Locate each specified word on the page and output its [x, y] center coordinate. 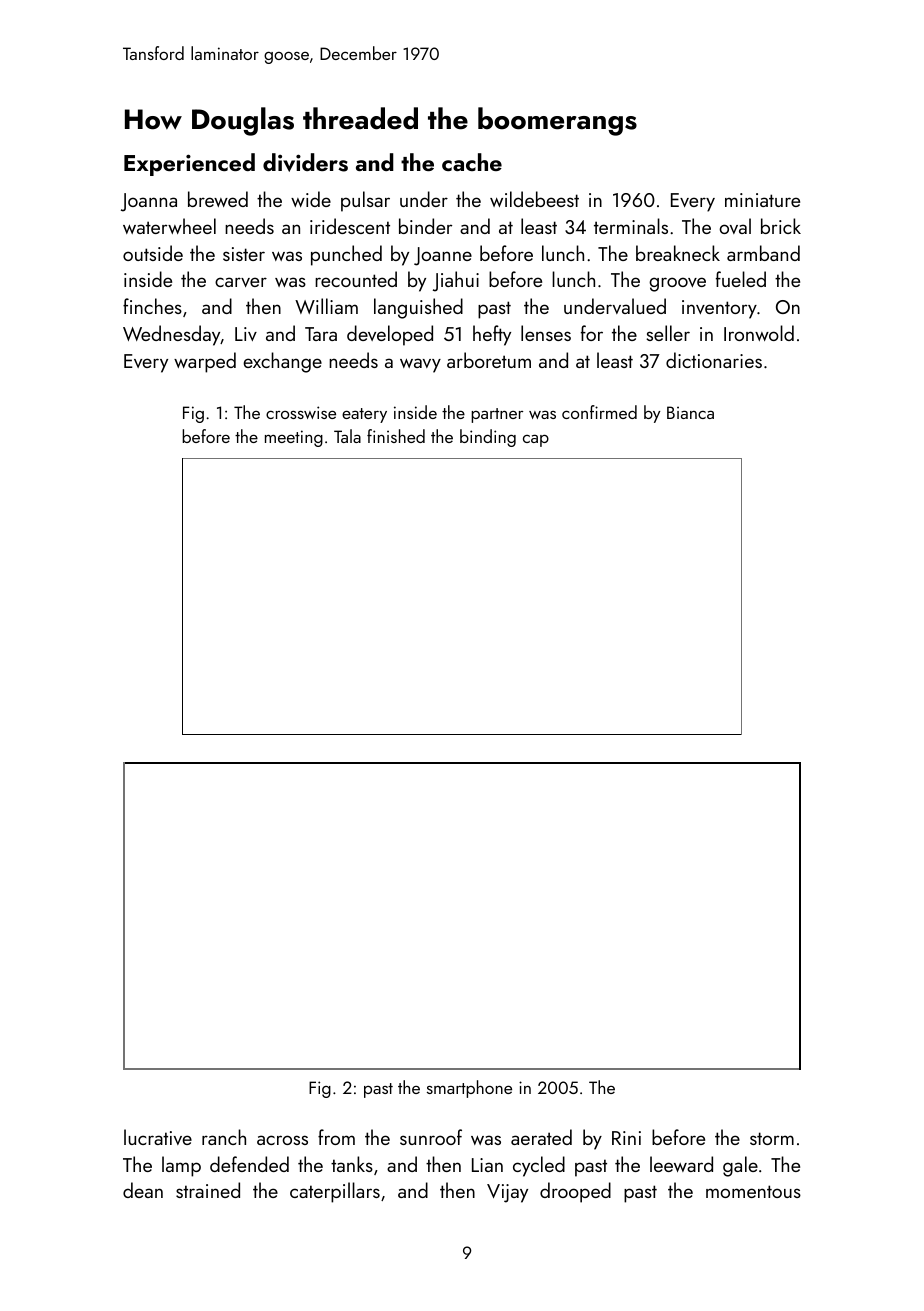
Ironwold [759, 333]
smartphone [469, 1089]
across [282, 1140]
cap [536, 440]
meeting [294, 438]
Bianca [690, 412]
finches [152, 306]
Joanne [443, 256]
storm [772, 1138]
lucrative [158, 1137]
